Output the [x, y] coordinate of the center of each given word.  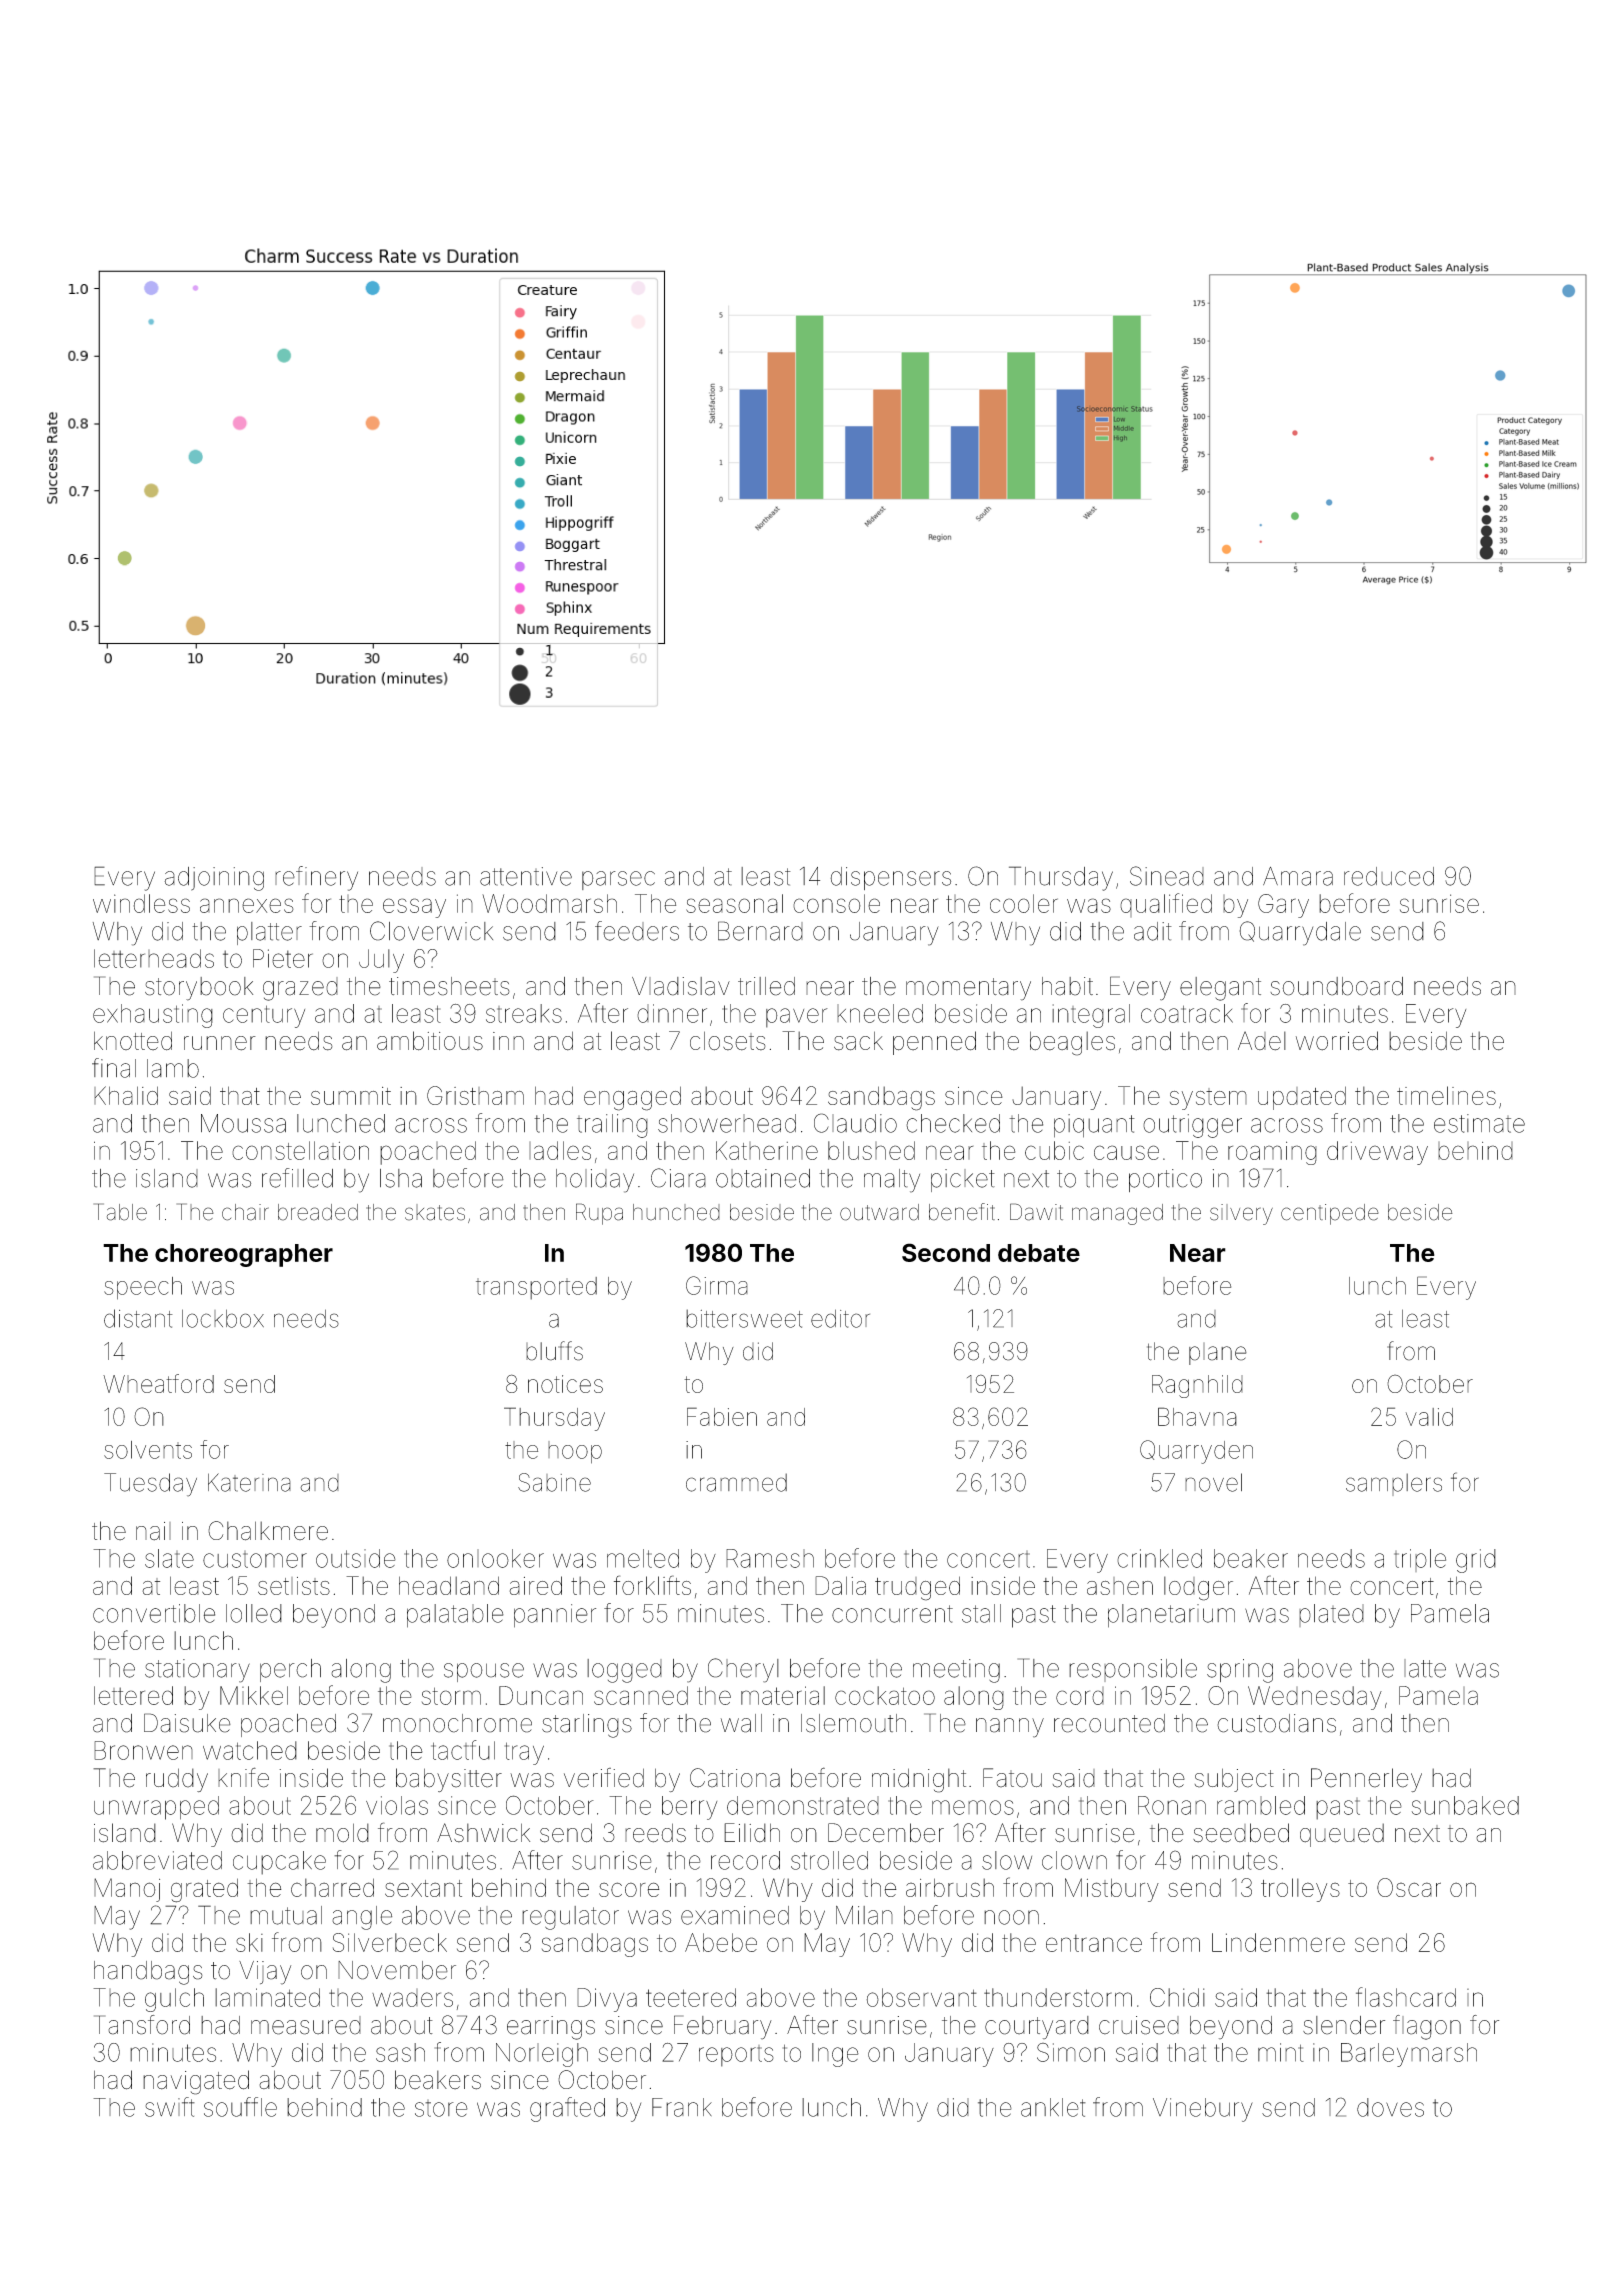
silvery [1241, 1214]
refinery [316, 878]
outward [879, 1212]
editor [840, 1318]
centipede [1330, 1214]
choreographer [244, 1255]
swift [170, 2107]
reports [736, 2056]
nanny [1010, 1728]
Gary [1283, 906]
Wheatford [158, 1383]
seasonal [734, 903]
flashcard [1406, 1997]
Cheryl [743, 1670]
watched [250, 1750]
